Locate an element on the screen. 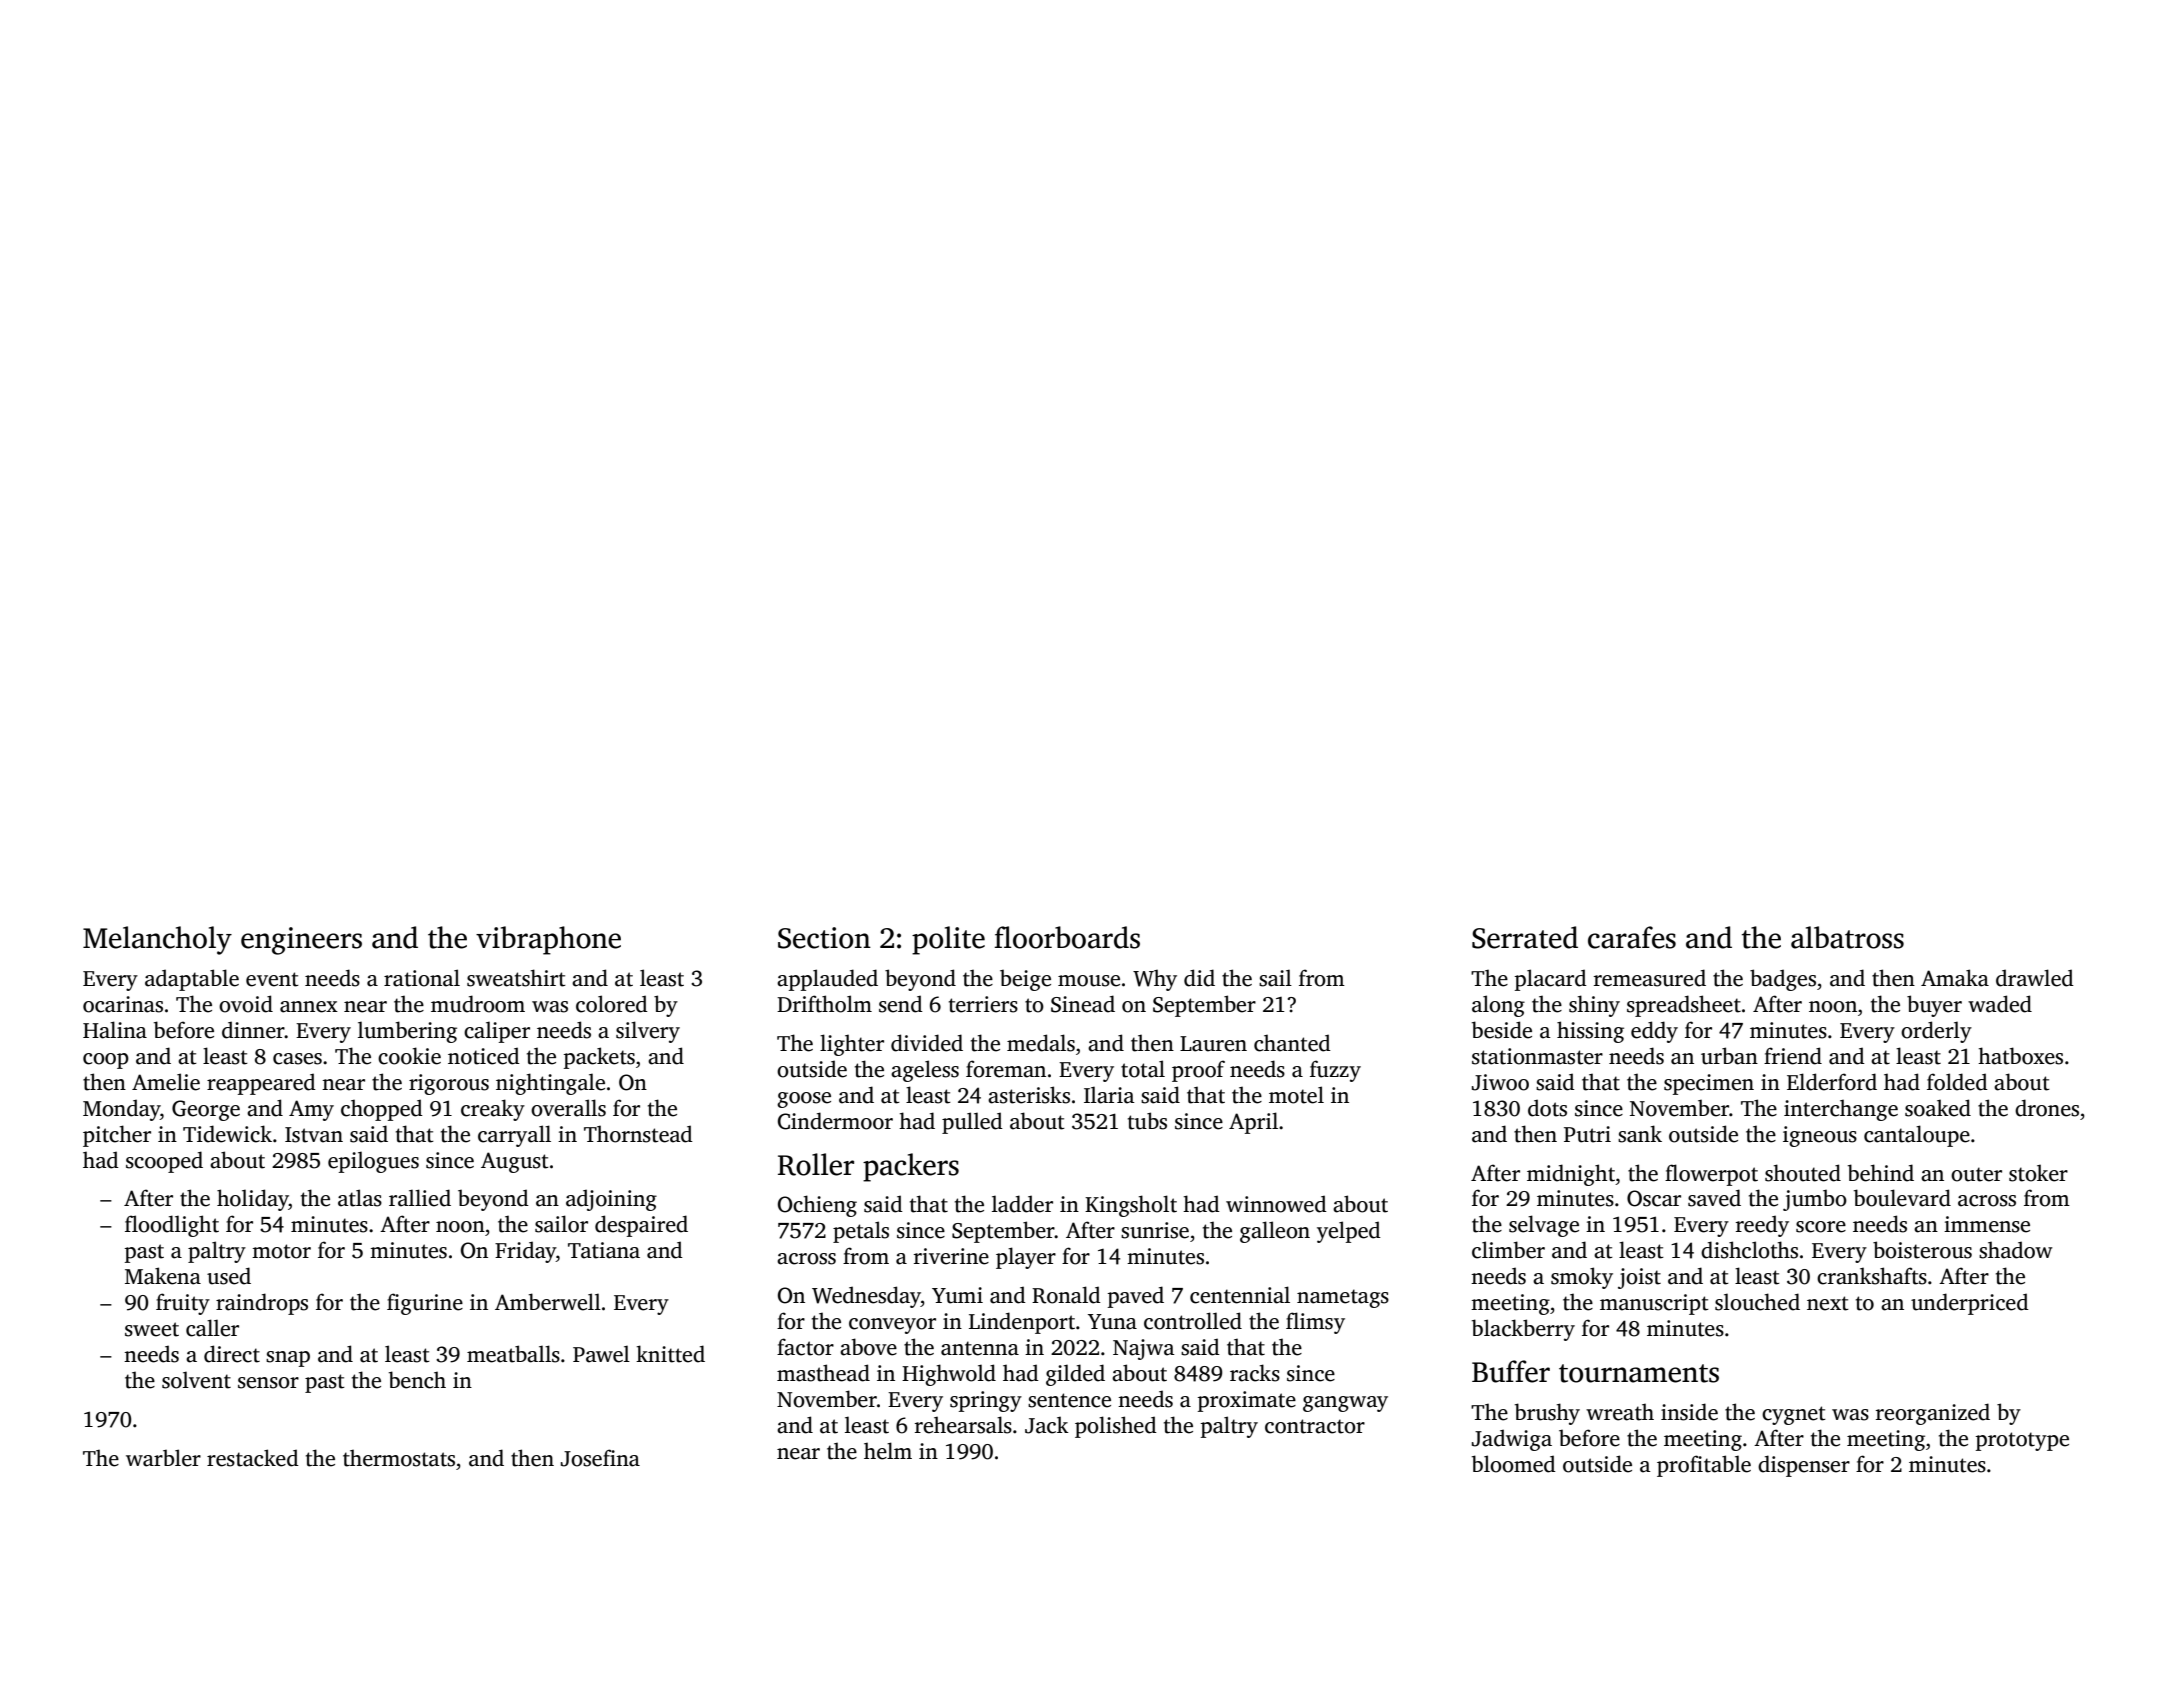  Serrated is located at coordinates (1525, 937).
